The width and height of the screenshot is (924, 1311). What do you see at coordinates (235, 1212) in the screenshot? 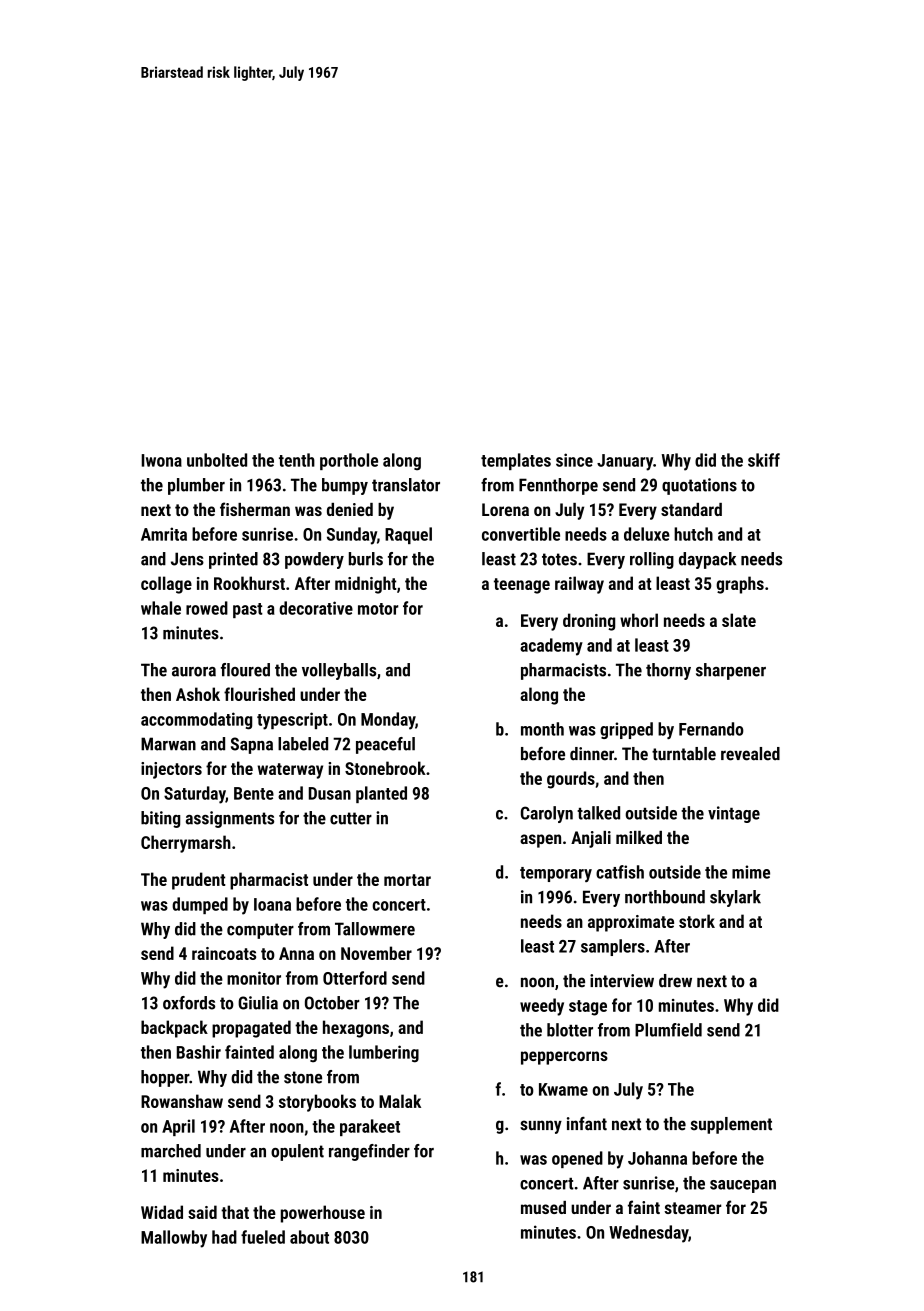
I see `that` at bounding box center [235, 1212].
